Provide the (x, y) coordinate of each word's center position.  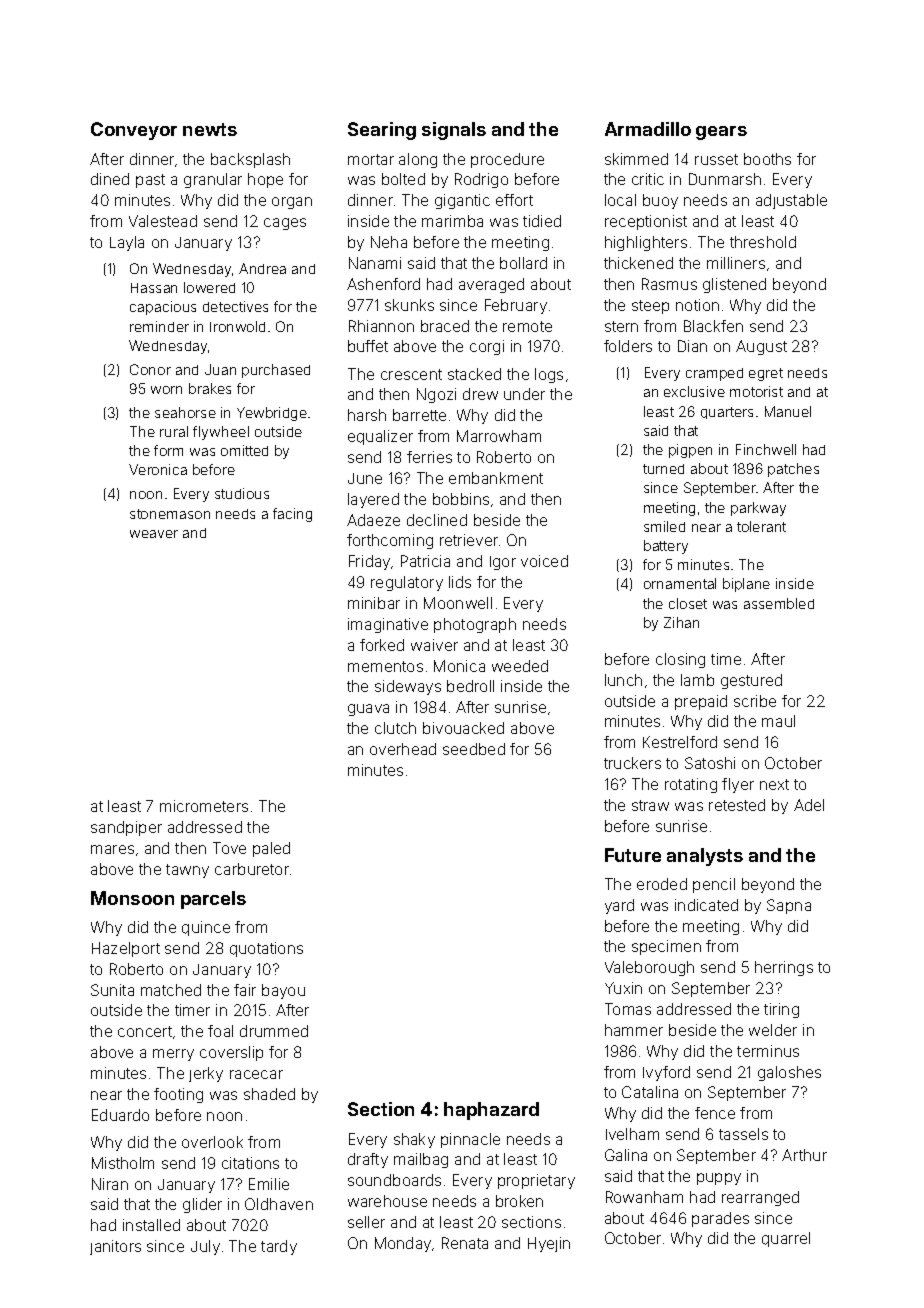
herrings (784, 968)
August (761, 347)
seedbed (474, 749)
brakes (210, 388)
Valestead (163, 221)
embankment (496, 478)
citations (250, 1163)
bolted (403, 179)
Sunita (112, 990)
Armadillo (648, 129)
